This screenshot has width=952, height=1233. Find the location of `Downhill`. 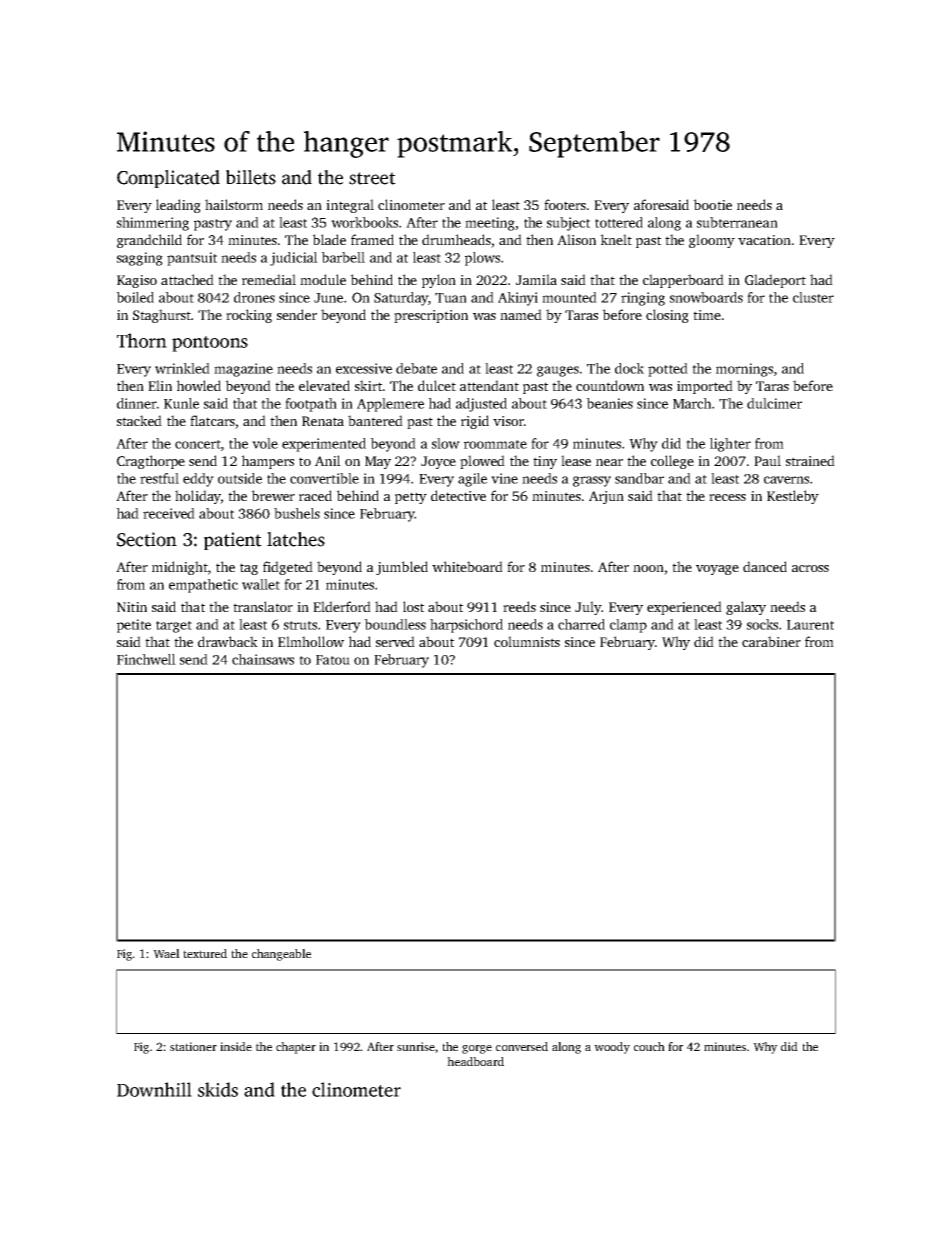

Downhill is located at coordinates (154, 1089).
